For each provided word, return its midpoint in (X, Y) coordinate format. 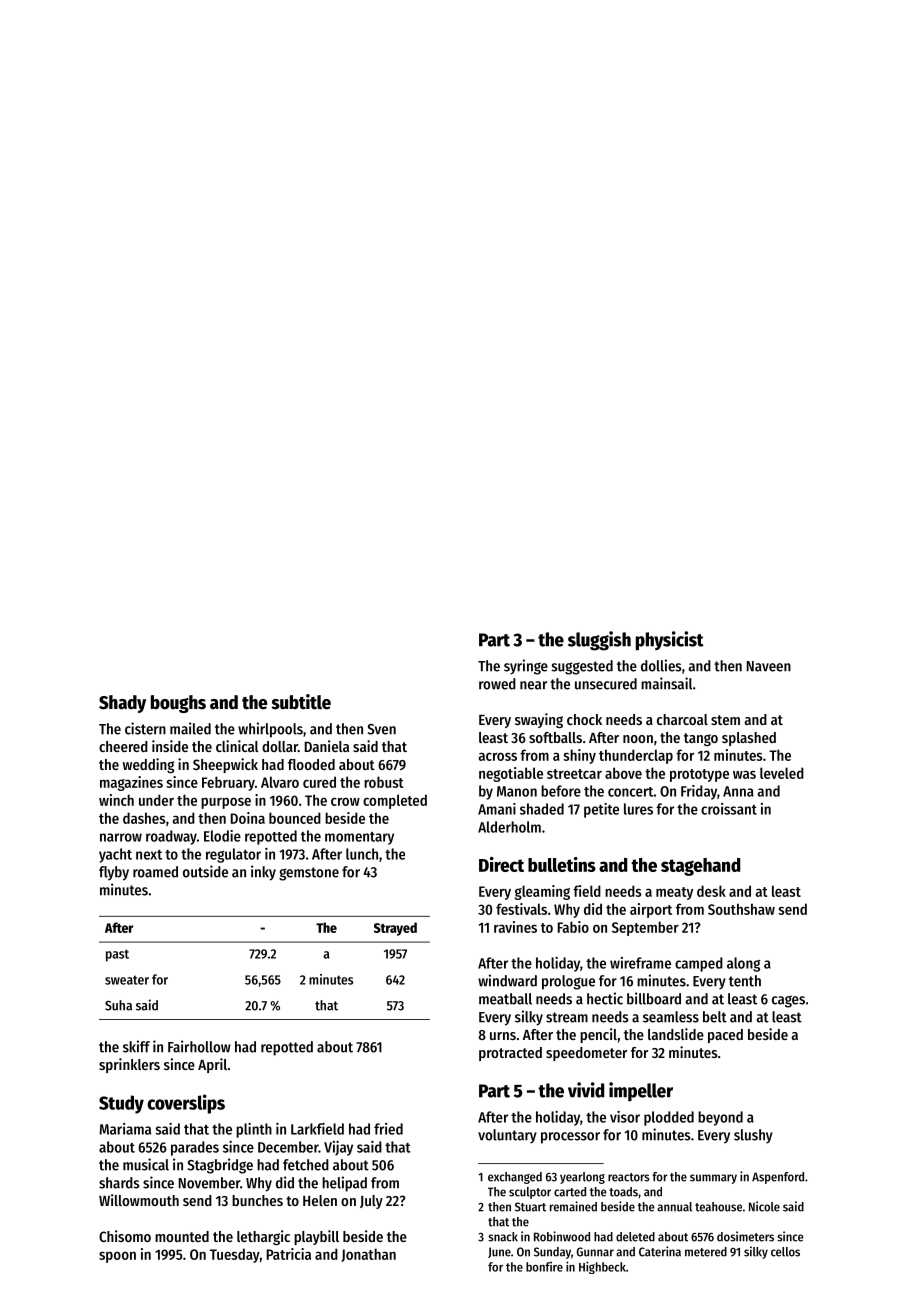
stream (567, 1017)
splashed (749, 739)
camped (699, 964)
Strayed (395, 929)
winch (116, 800)
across (497, 756)
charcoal (682, 719)
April (212, 1065)
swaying (539, 720)
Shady (122, 704)
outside (205, 871)
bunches (257, 1200)
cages (788, 1001)
